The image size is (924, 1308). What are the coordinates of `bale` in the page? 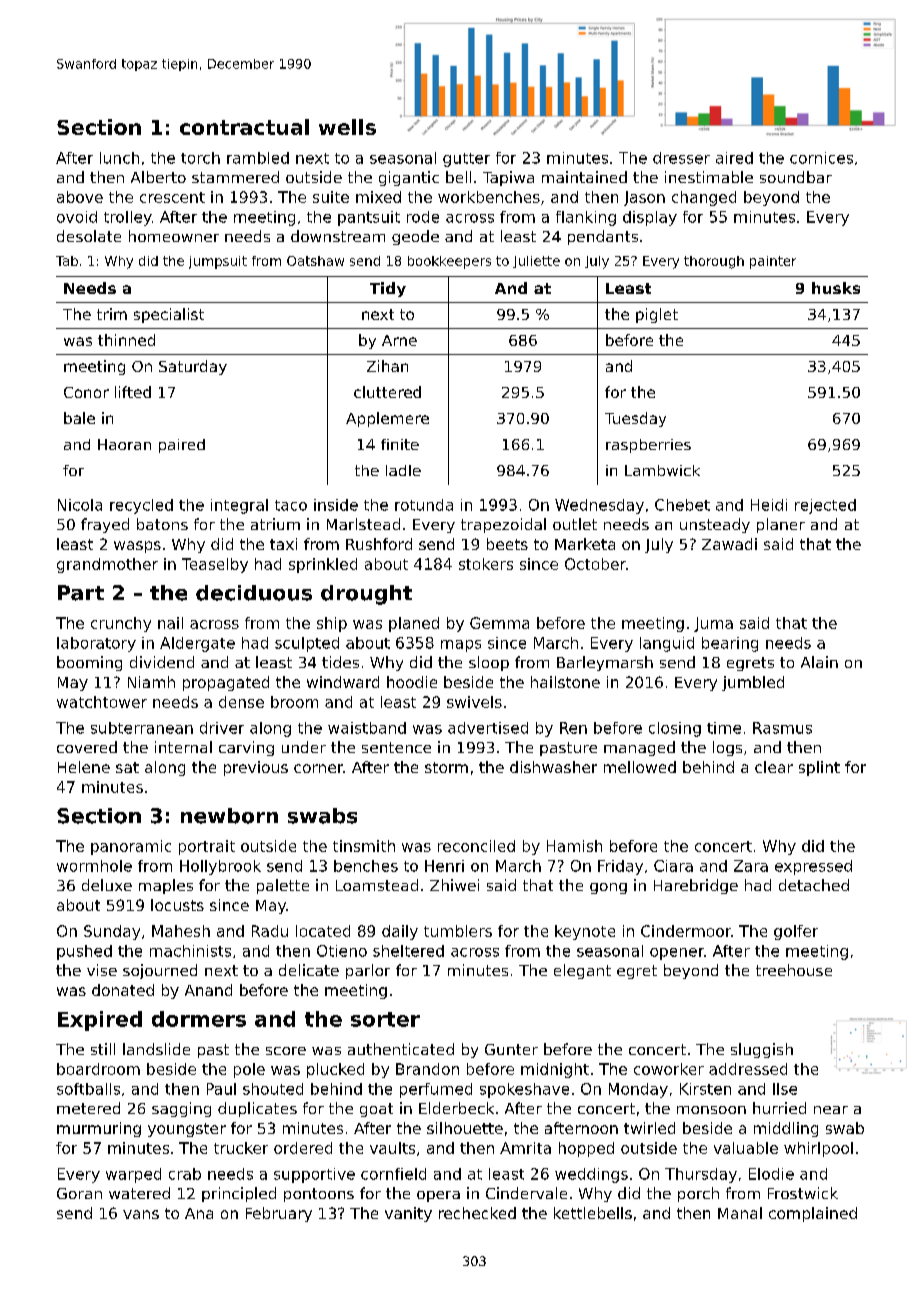 It's located at (79, 418).
